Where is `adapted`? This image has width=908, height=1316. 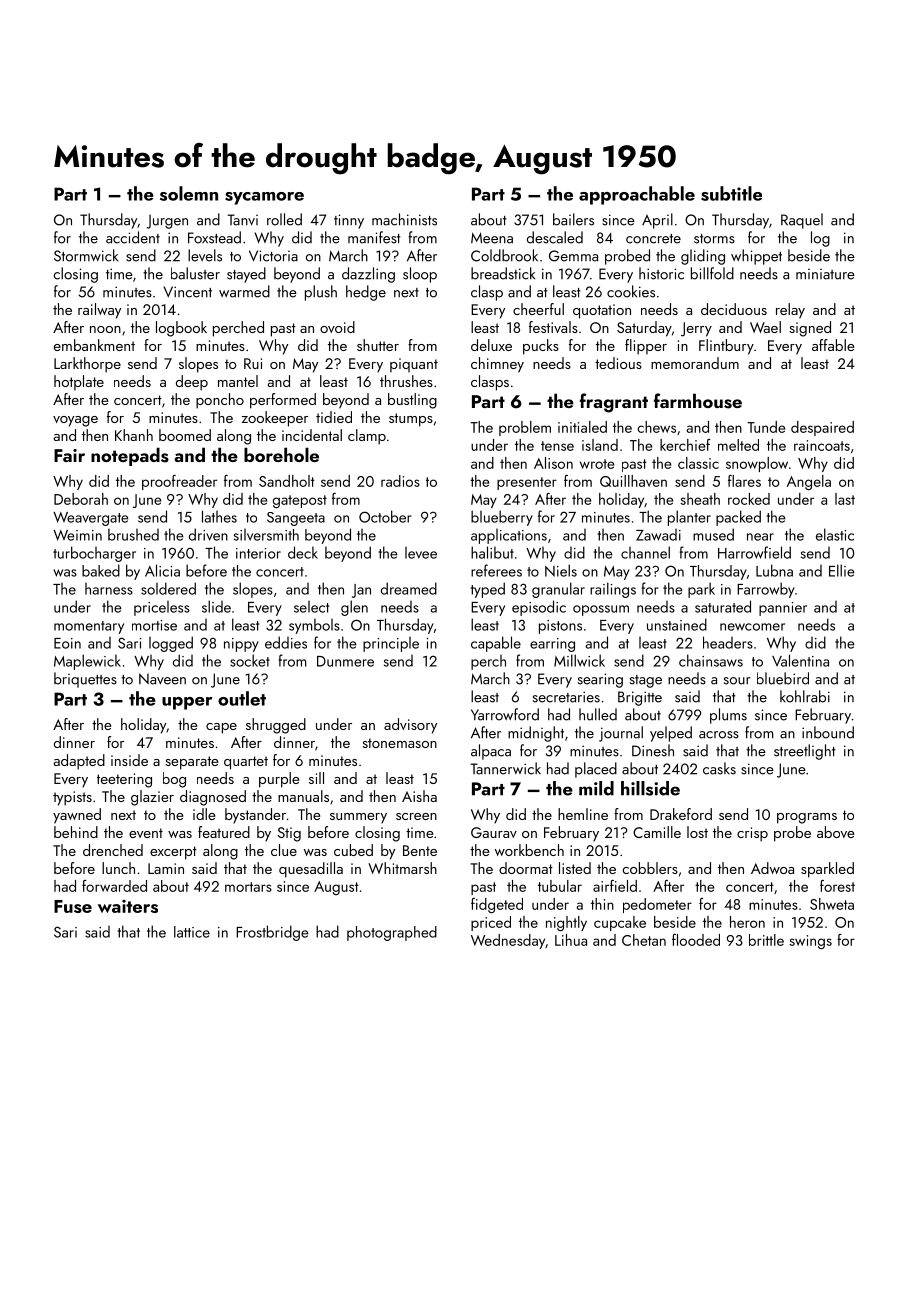
adapted is located at coordinates (79, 762).
